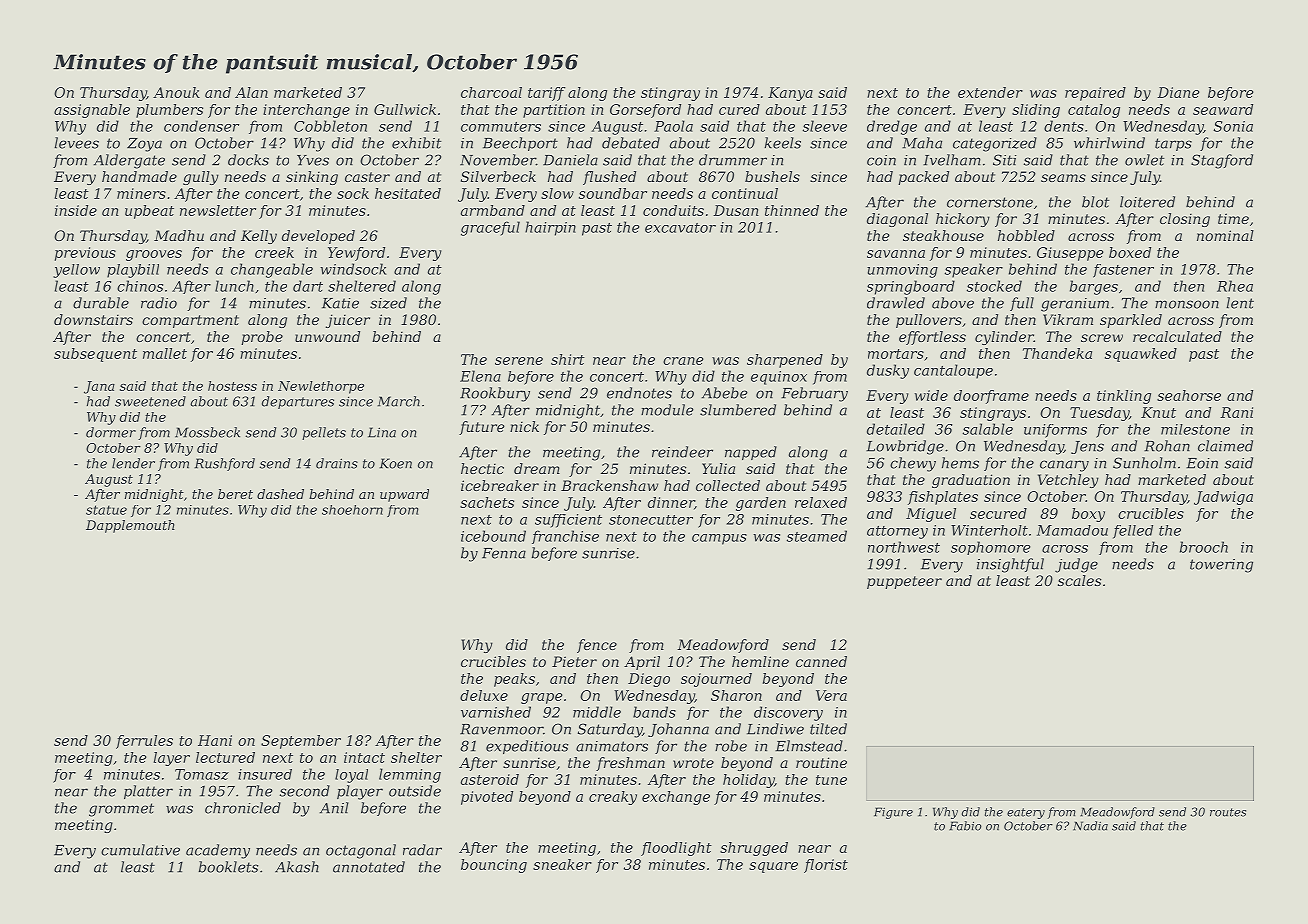 Image resolution: width=1308 pixels, height=924 pixels. Describe the element at coordinates (953, 303) in the screenshot. I see `above` at that location.
